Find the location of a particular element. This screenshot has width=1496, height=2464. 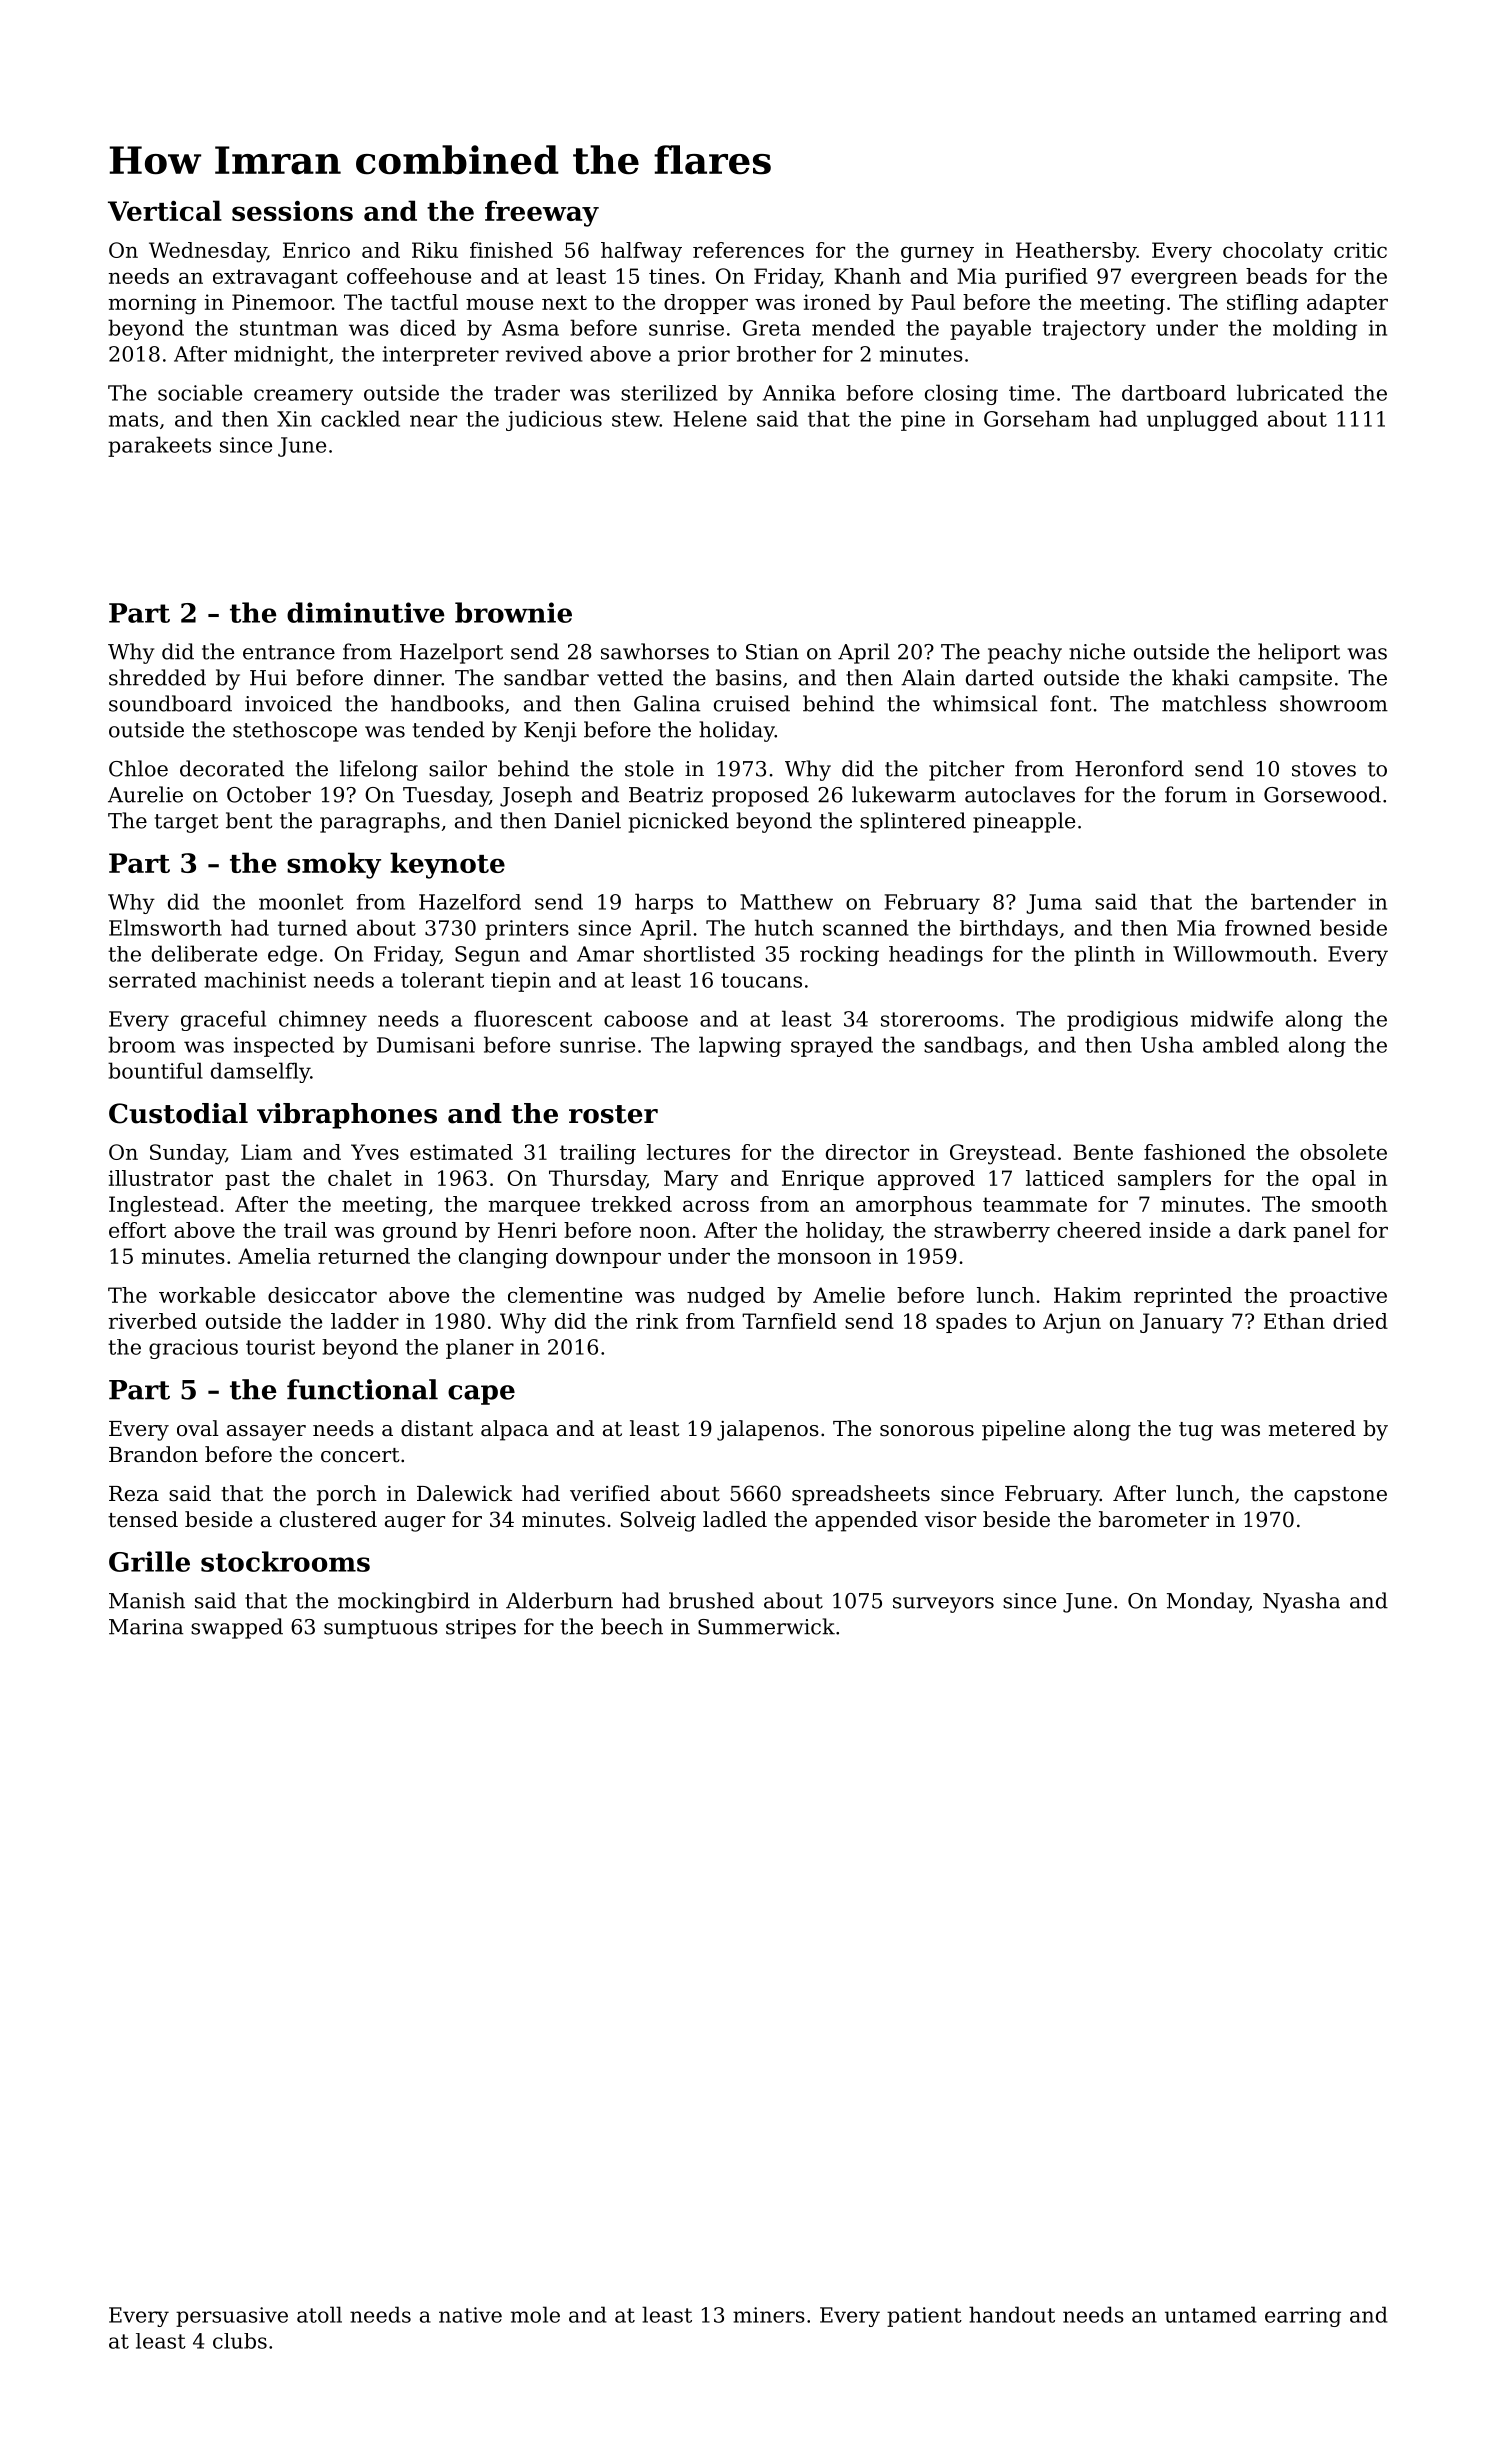

Heathersby is located at coordinates (1076, 252).
